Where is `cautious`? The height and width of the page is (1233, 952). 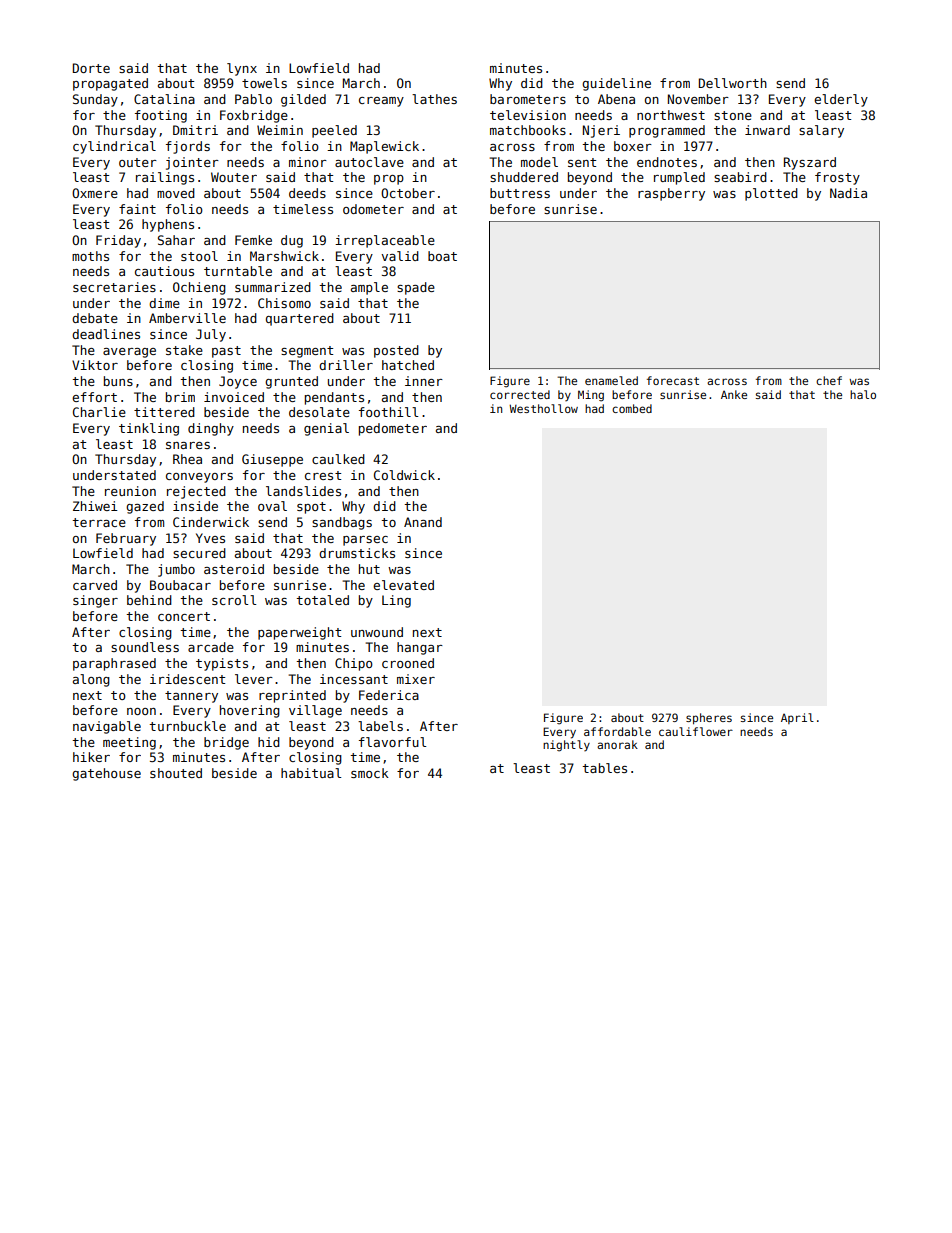
cautious is located at coordinates (164, 271).
